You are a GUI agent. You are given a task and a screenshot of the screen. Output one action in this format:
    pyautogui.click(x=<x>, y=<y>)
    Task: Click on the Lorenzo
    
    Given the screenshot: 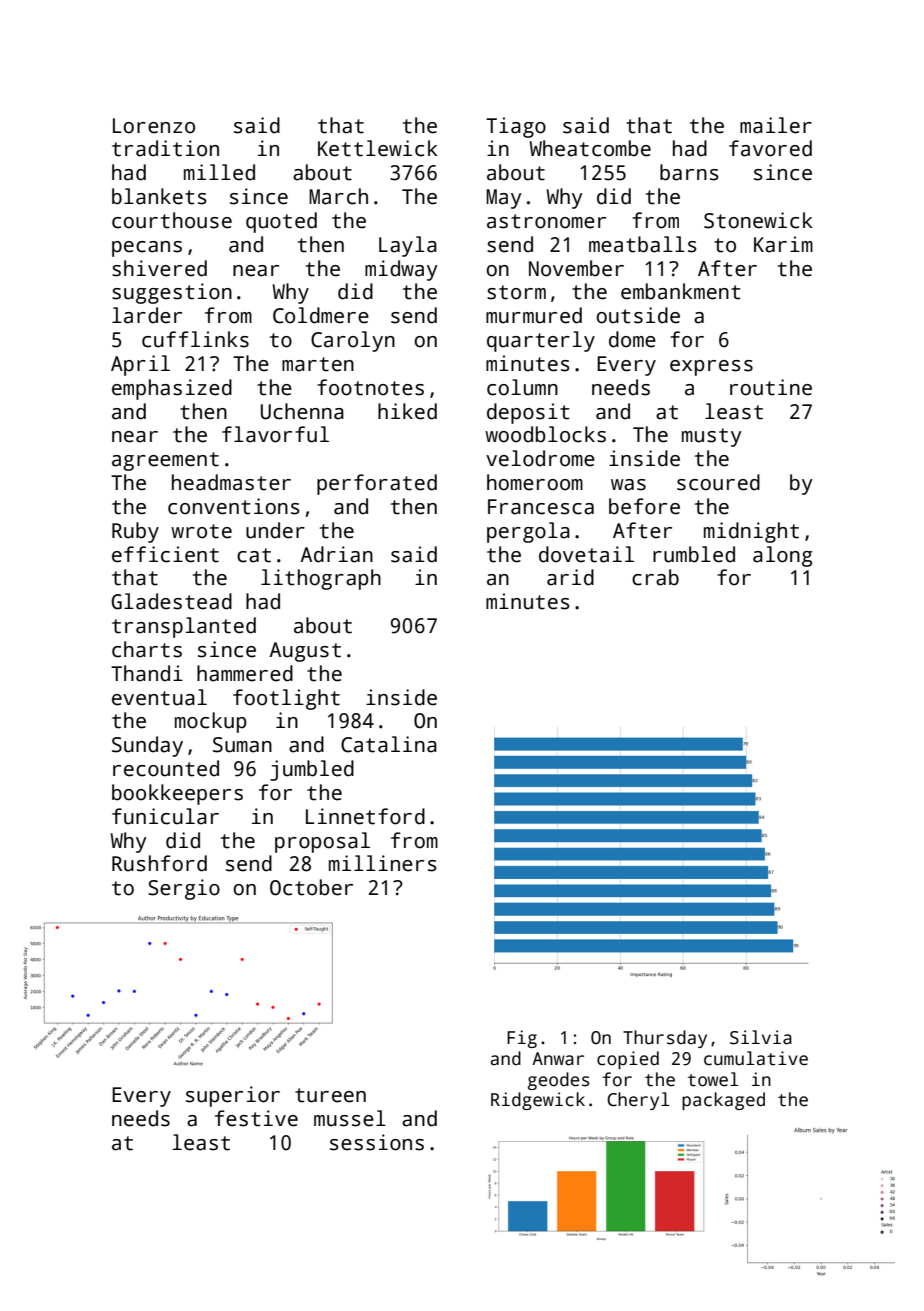 What is the action you would take?
    pyautogui.click(x=154, y=126)
